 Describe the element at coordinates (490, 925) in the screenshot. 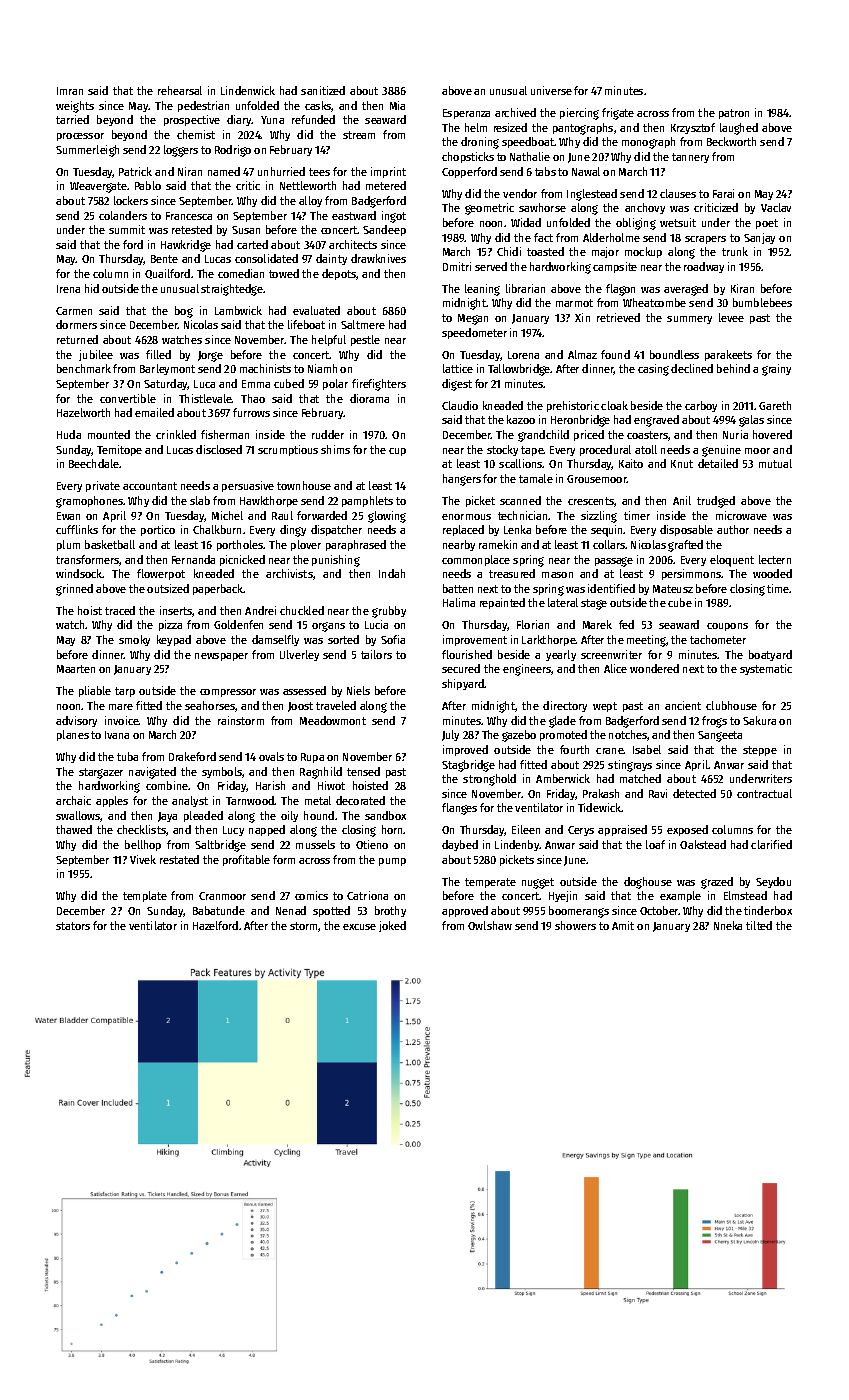

I see `Owlshaw` at that location.
